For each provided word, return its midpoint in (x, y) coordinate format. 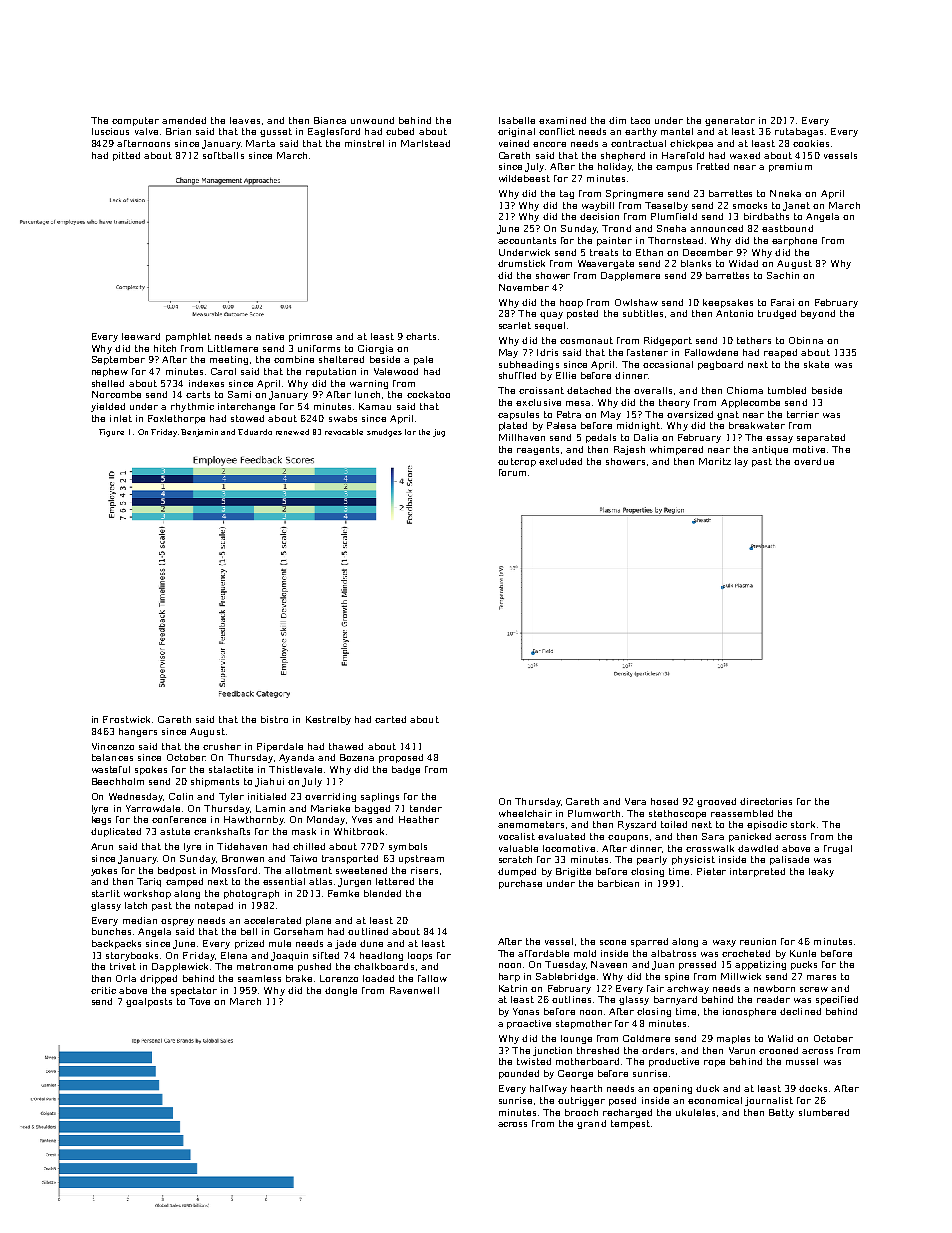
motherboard (587, 1061)
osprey (177, 922)
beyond (818, 314)
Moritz (715, 461)
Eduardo (255, 432)
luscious (110, 131)
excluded (560, 461)
